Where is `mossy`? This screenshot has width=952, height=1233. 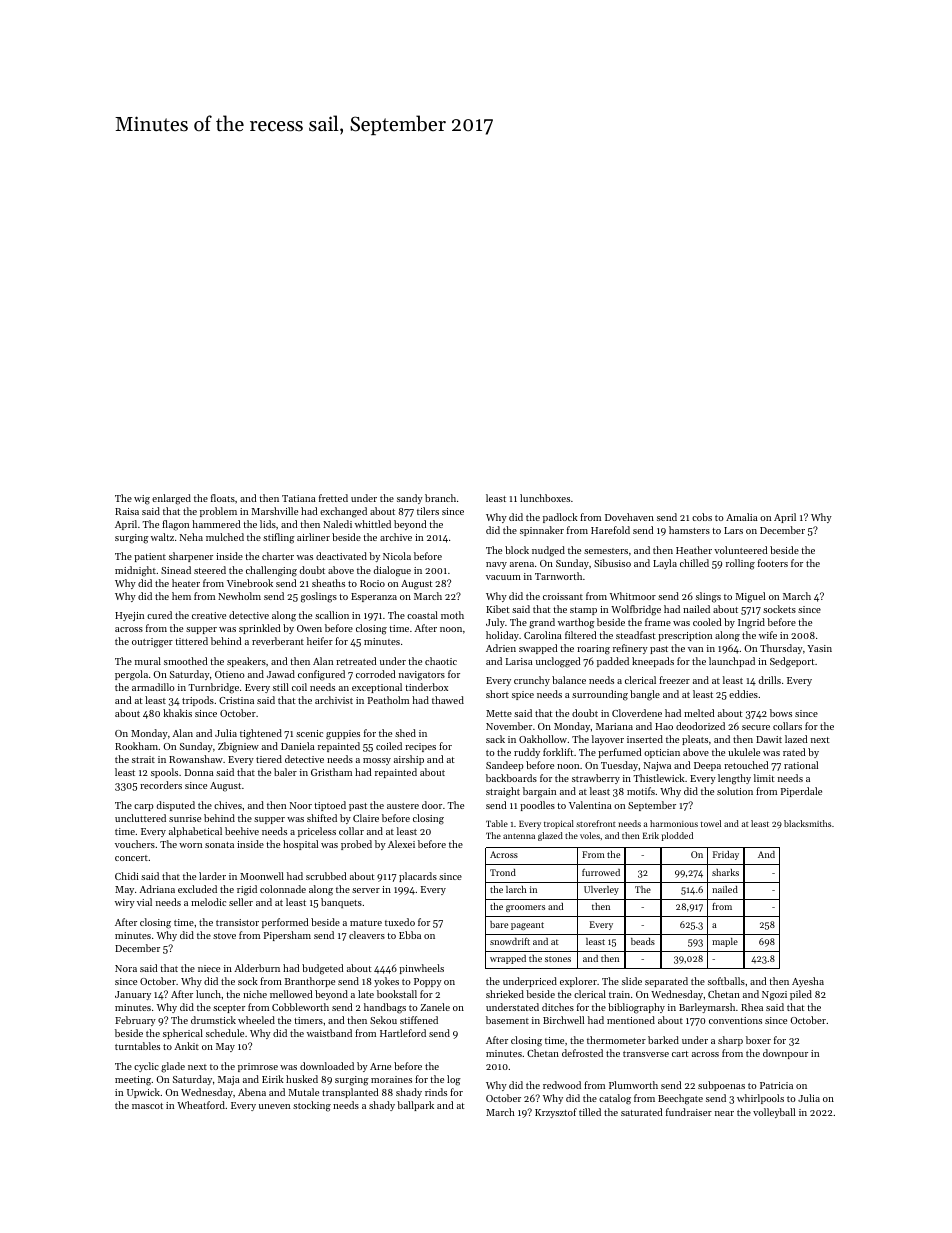
mossy is located at coordinates (377, 761).
